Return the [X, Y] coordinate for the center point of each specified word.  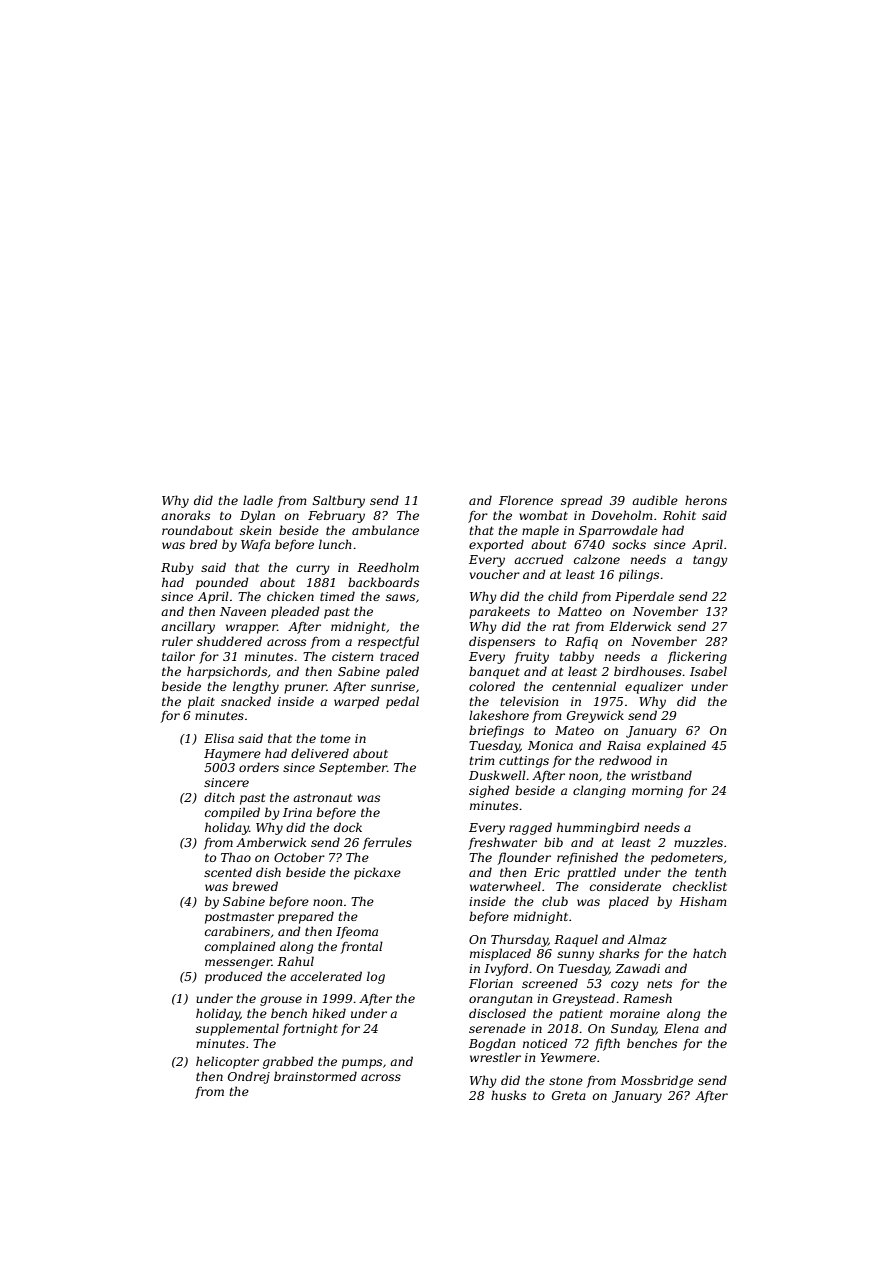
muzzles [698, 842]
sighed [489, 791]
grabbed [288, 1062]
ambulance [385, 530]
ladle [258, 500]
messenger [238, 964]
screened [550, 983]
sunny [575, 956]
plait [201, 702]
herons [706, 500]
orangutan [500, 1000]
